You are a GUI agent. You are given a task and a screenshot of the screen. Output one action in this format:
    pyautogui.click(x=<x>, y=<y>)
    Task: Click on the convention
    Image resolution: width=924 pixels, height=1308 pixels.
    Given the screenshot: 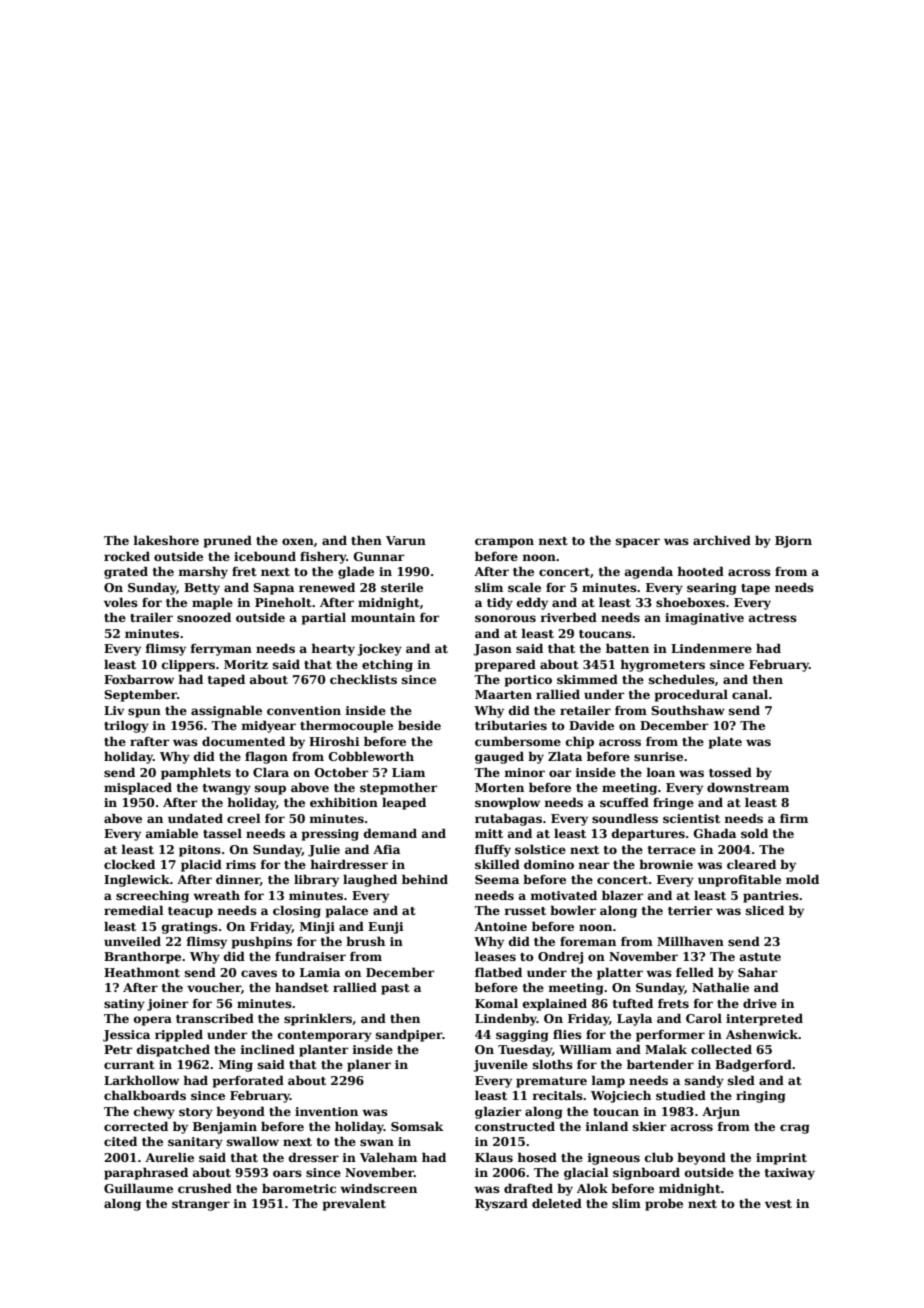 What is the action you would take?
    pyautogui.click(x=304, y=710)
